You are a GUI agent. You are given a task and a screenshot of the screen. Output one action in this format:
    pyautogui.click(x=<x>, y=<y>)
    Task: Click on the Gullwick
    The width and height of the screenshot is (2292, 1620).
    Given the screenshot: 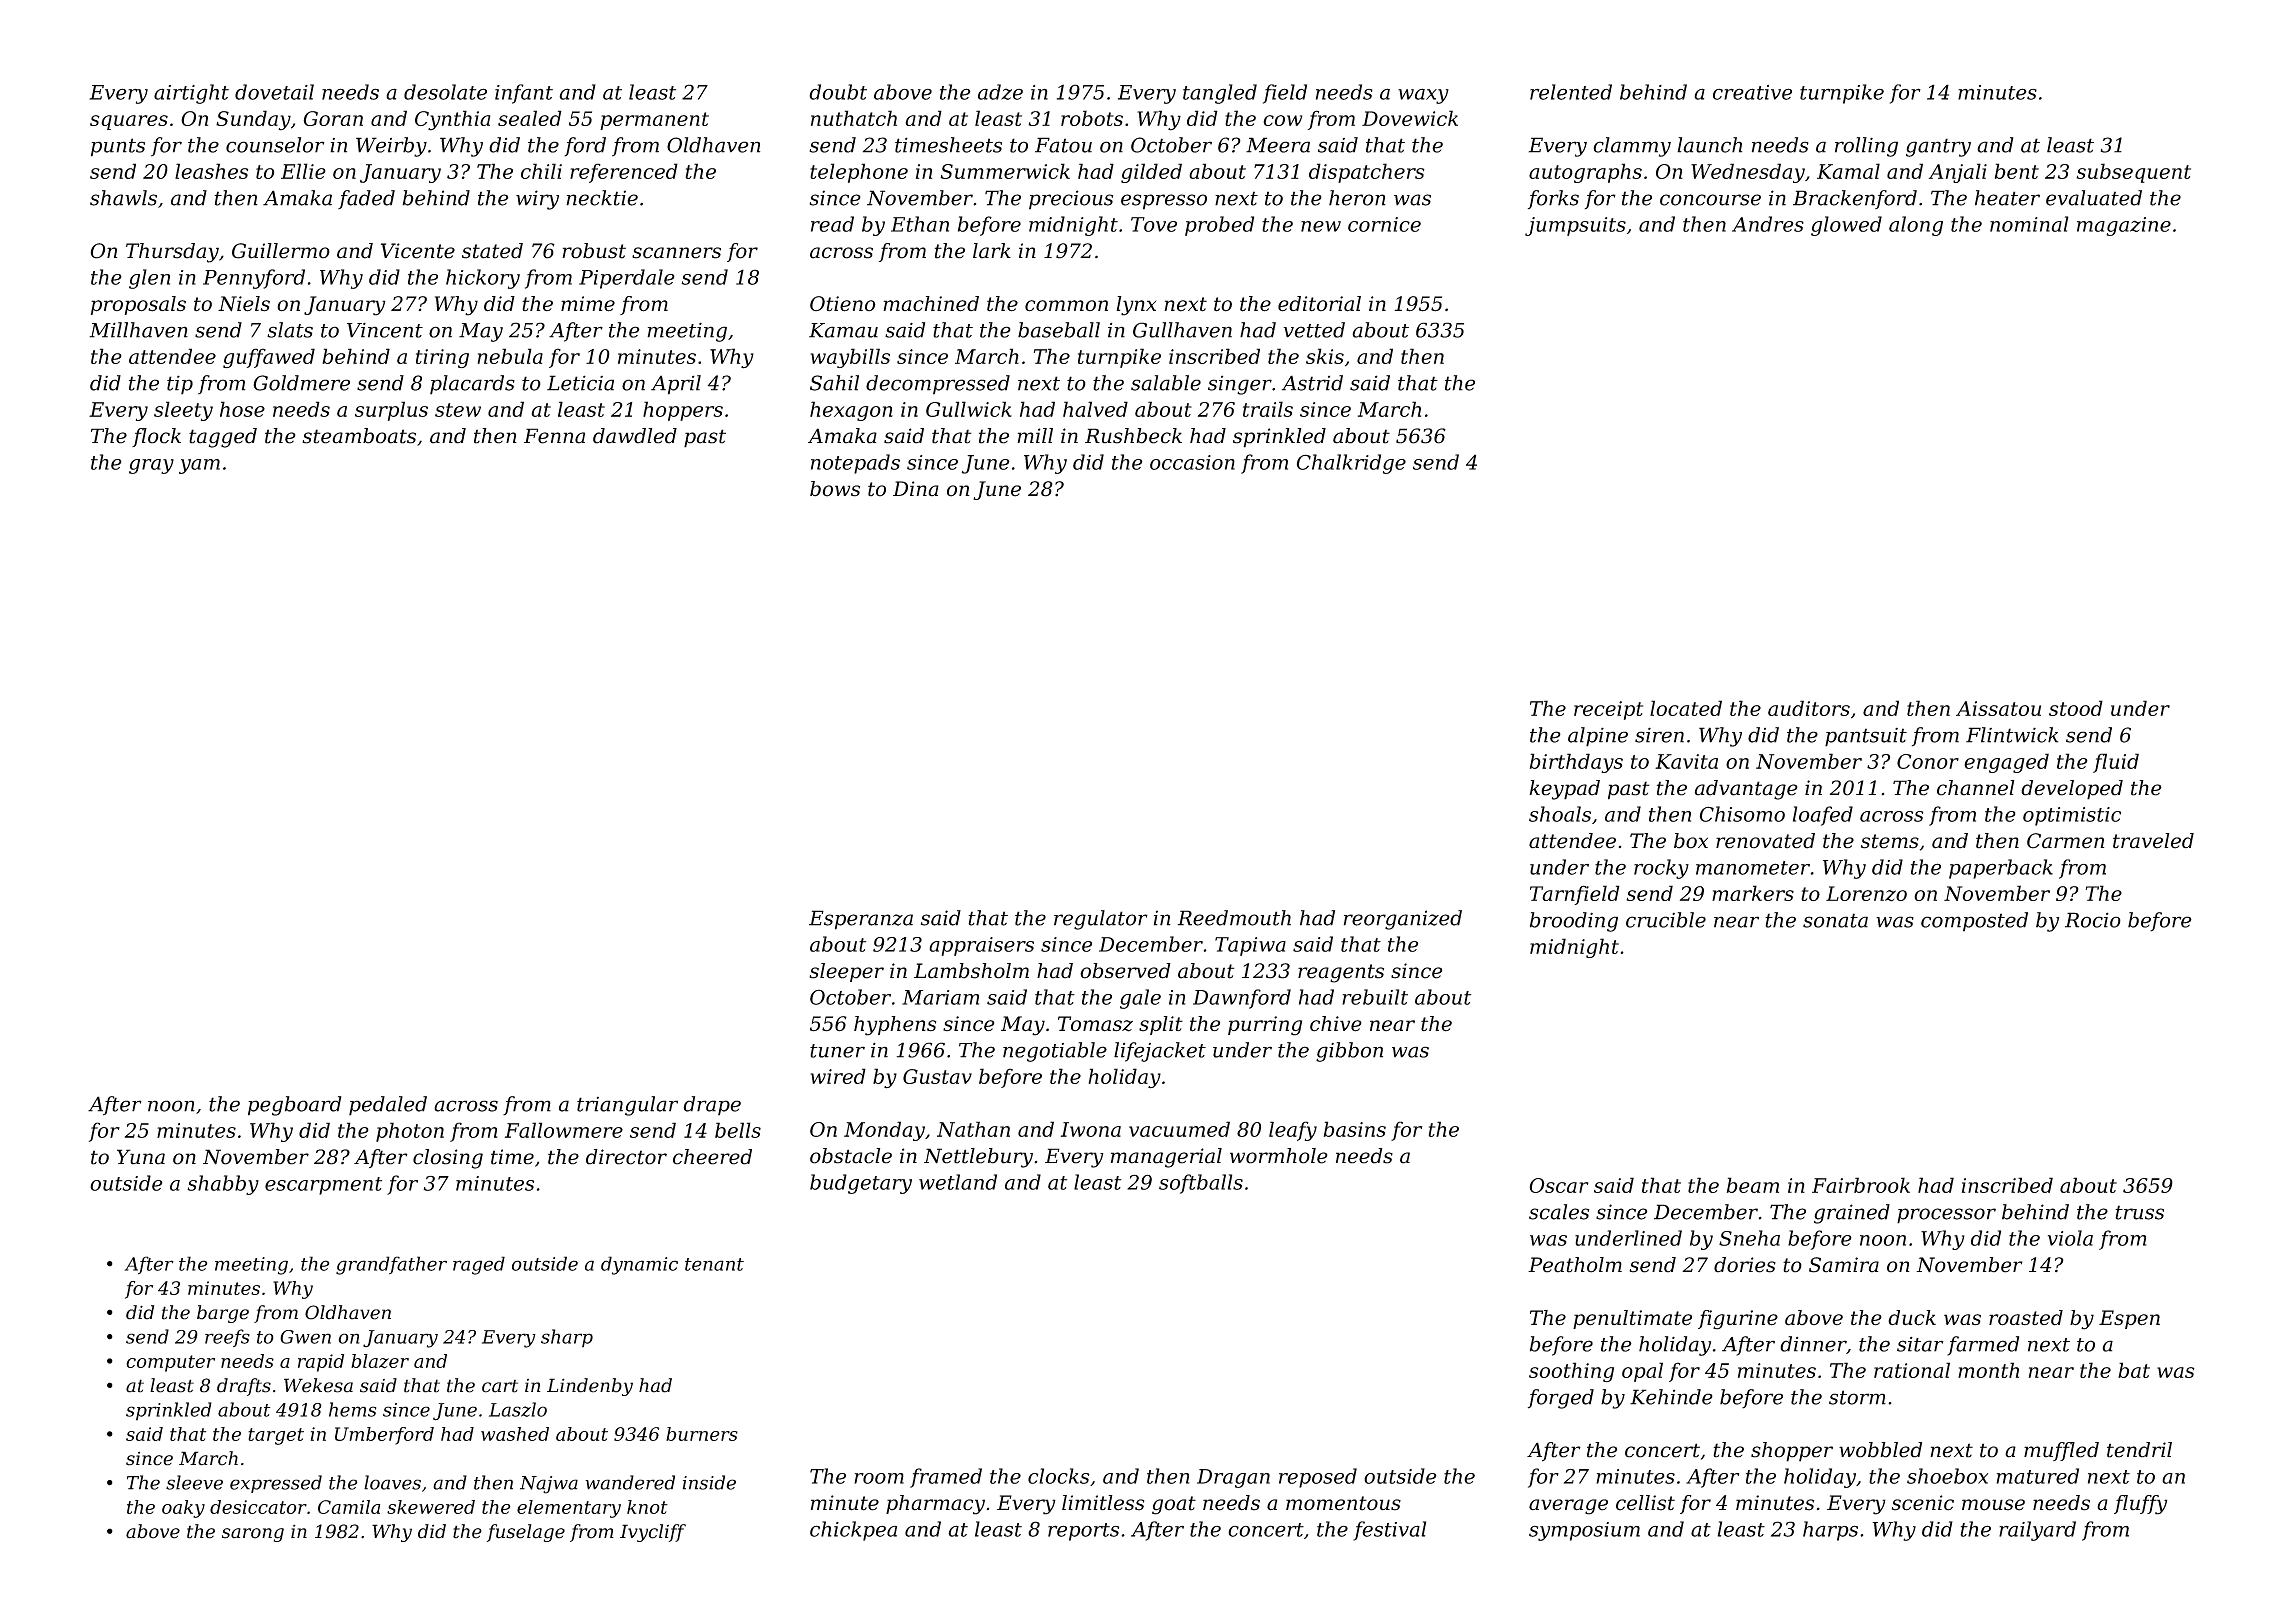 What is the action you would take?
    pyautogui.click(x=969, y=409)
